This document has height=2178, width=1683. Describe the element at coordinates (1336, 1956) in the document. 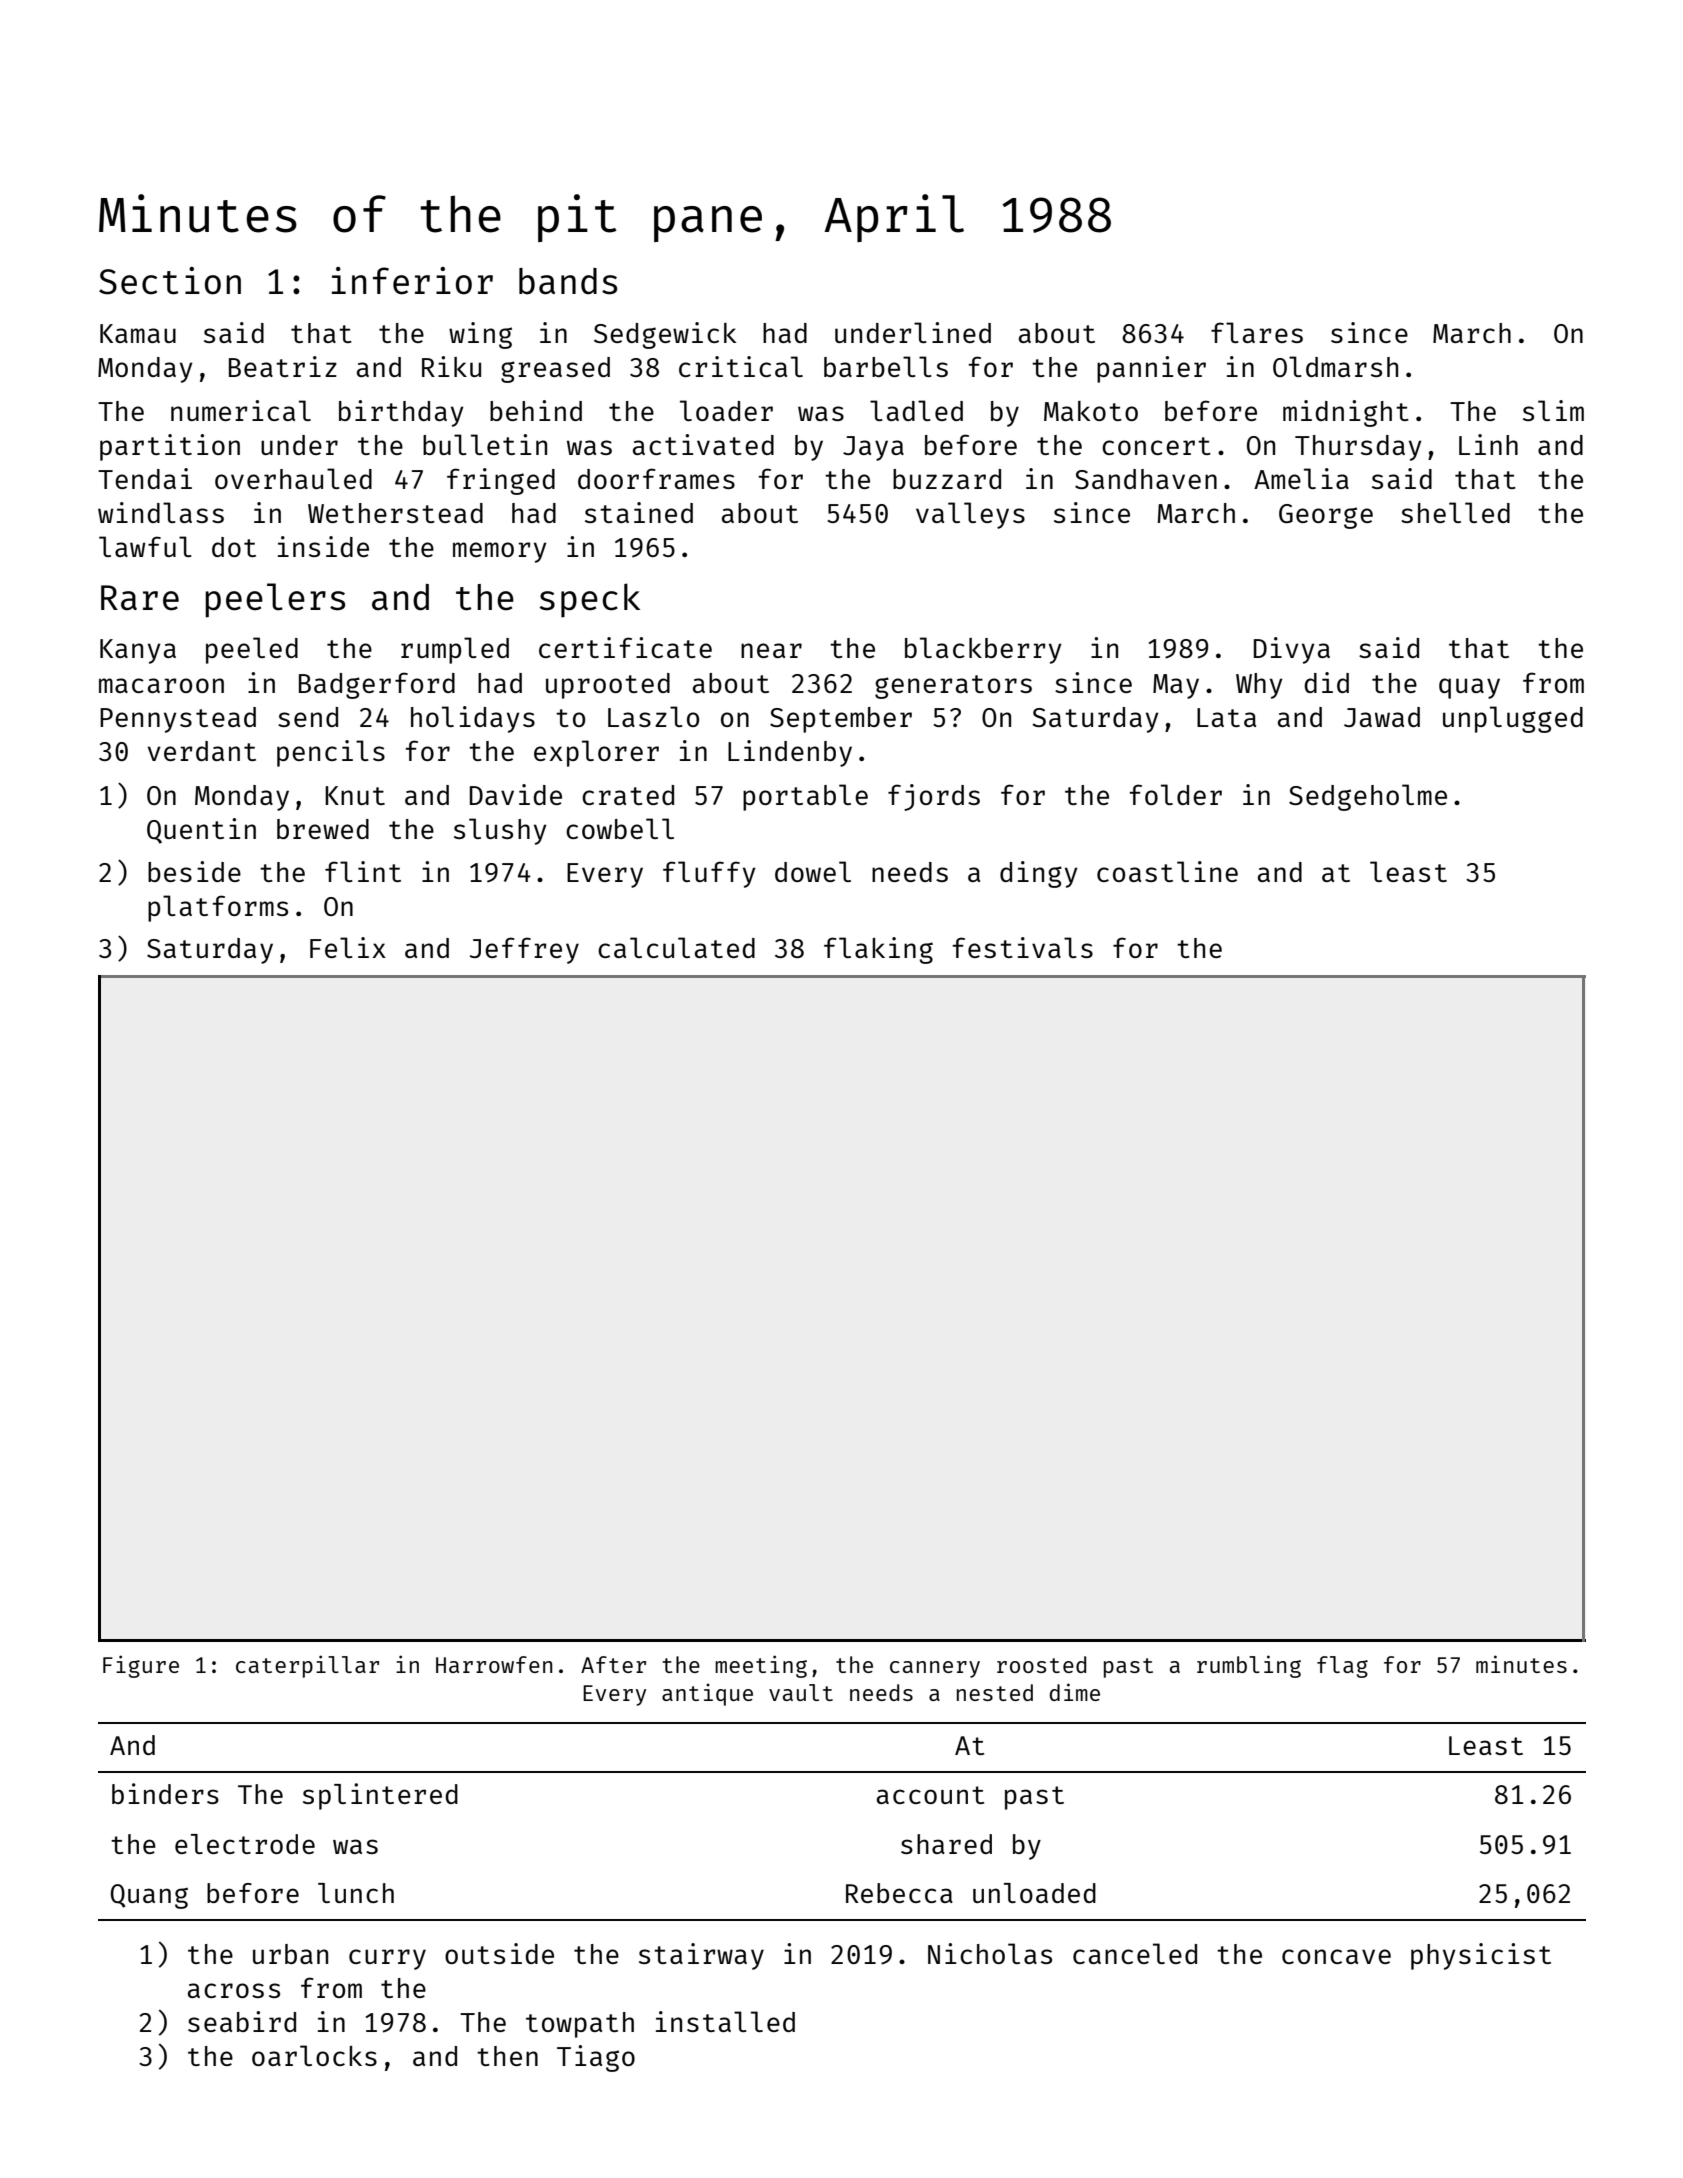

I see `concave` at that location.
